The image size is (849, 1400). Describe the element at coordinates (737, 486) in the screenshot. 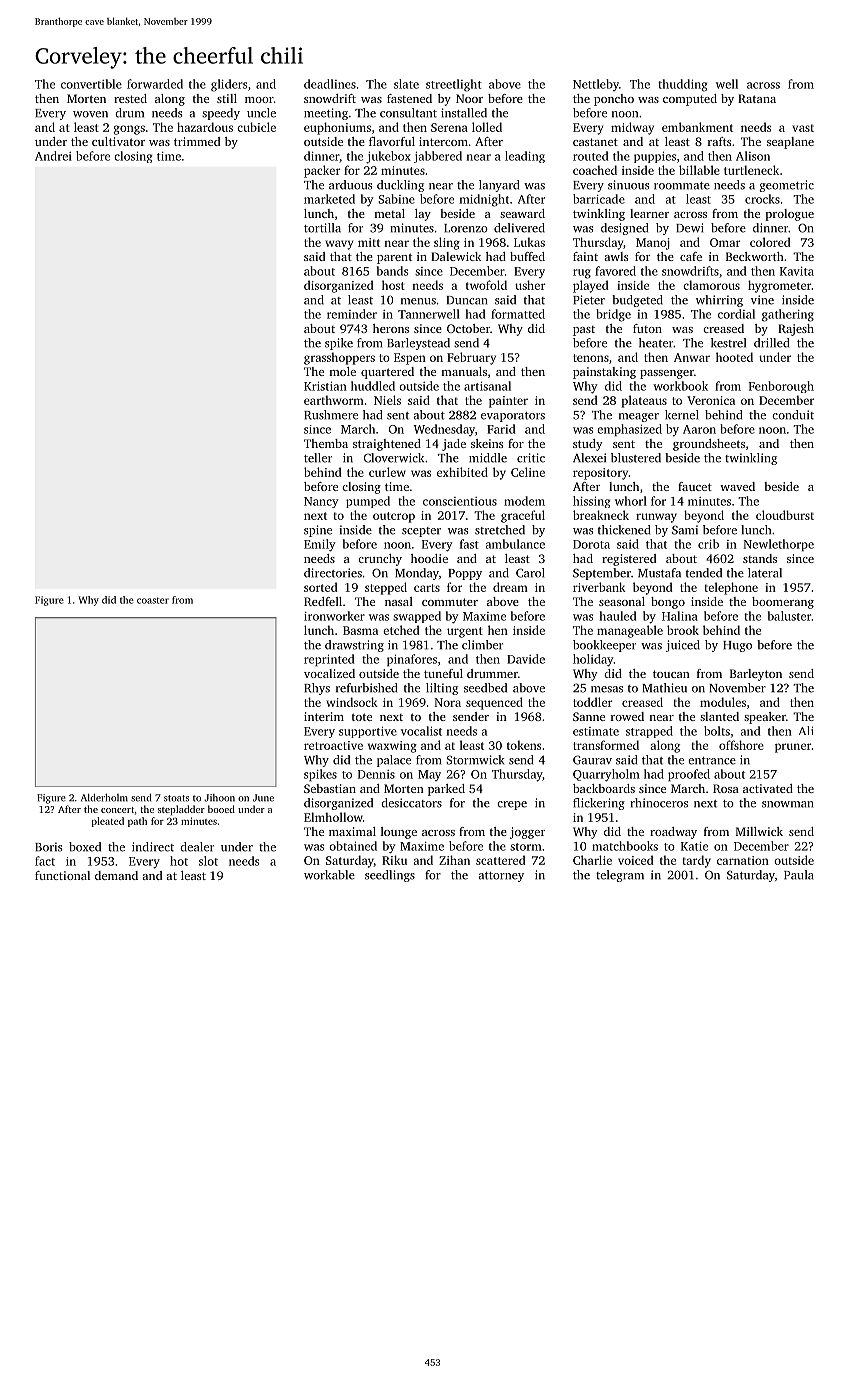

I see `waved` at that location.
